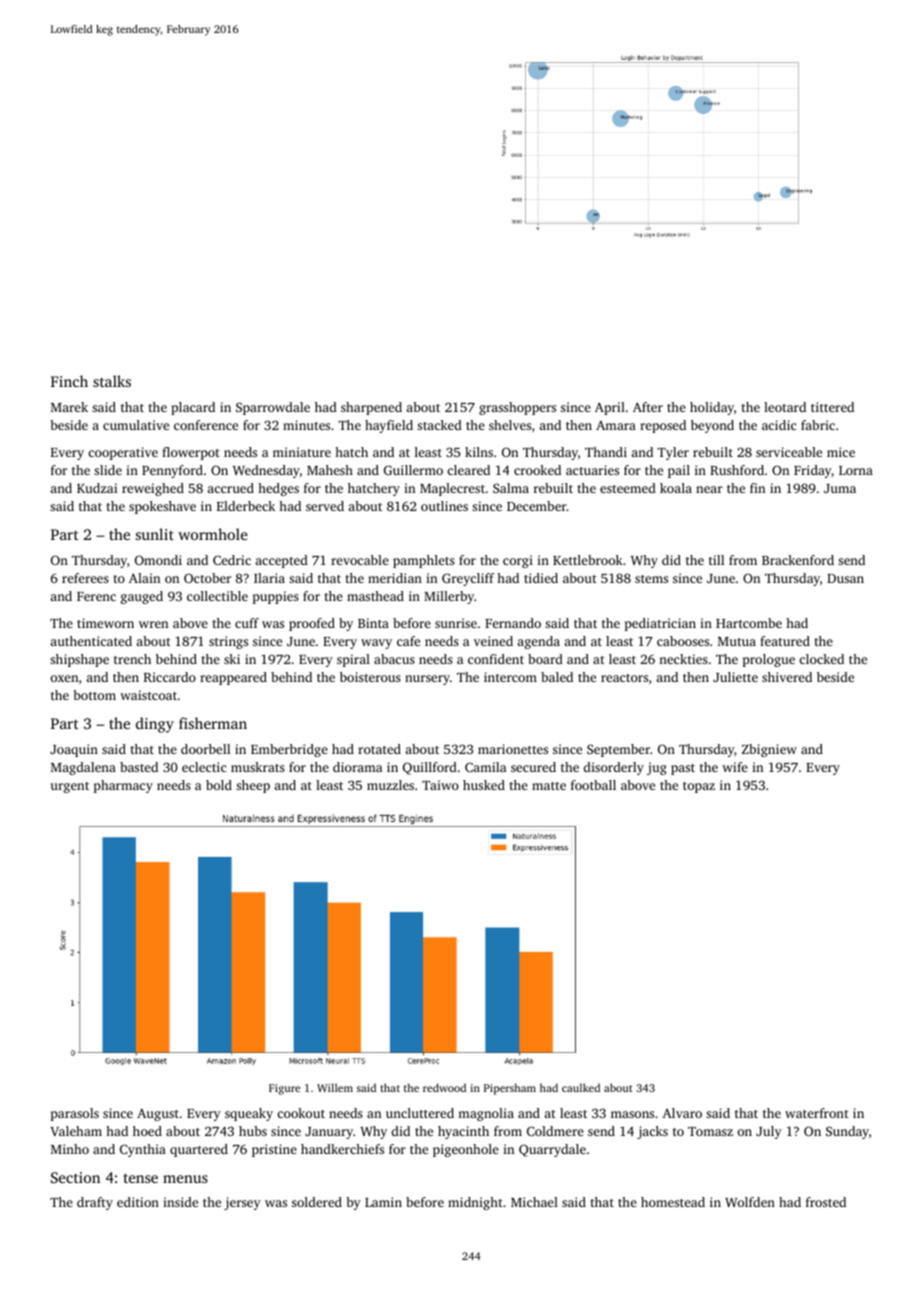 The height and width of the screenshot is (1308, 924). I want to click on shivered, so click(787, 677).
